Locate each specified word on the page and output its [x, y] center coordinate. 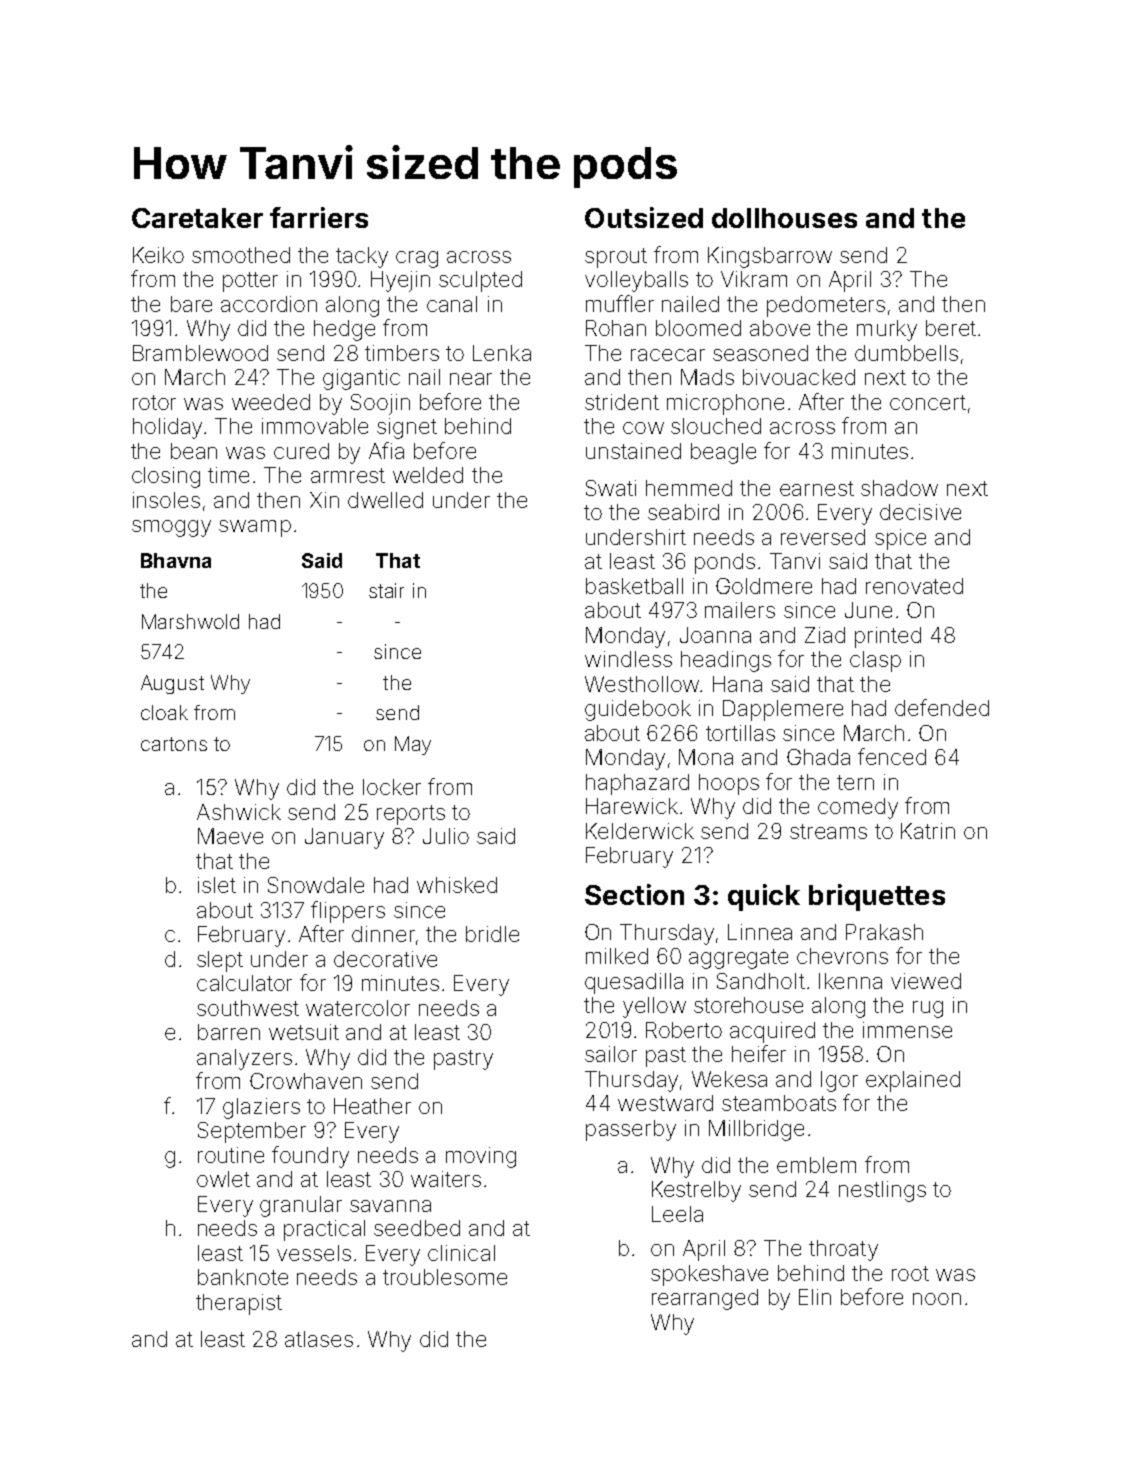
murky [887, 330]
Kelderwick [640, 831]
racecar [668, 355]
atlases [319, 1339]
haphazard [637, 784]
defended [942, 707]
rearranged [705, 1299]
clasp [875, 661]
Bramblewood [200, 353]
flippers [348, 912]
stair [386, 590]
